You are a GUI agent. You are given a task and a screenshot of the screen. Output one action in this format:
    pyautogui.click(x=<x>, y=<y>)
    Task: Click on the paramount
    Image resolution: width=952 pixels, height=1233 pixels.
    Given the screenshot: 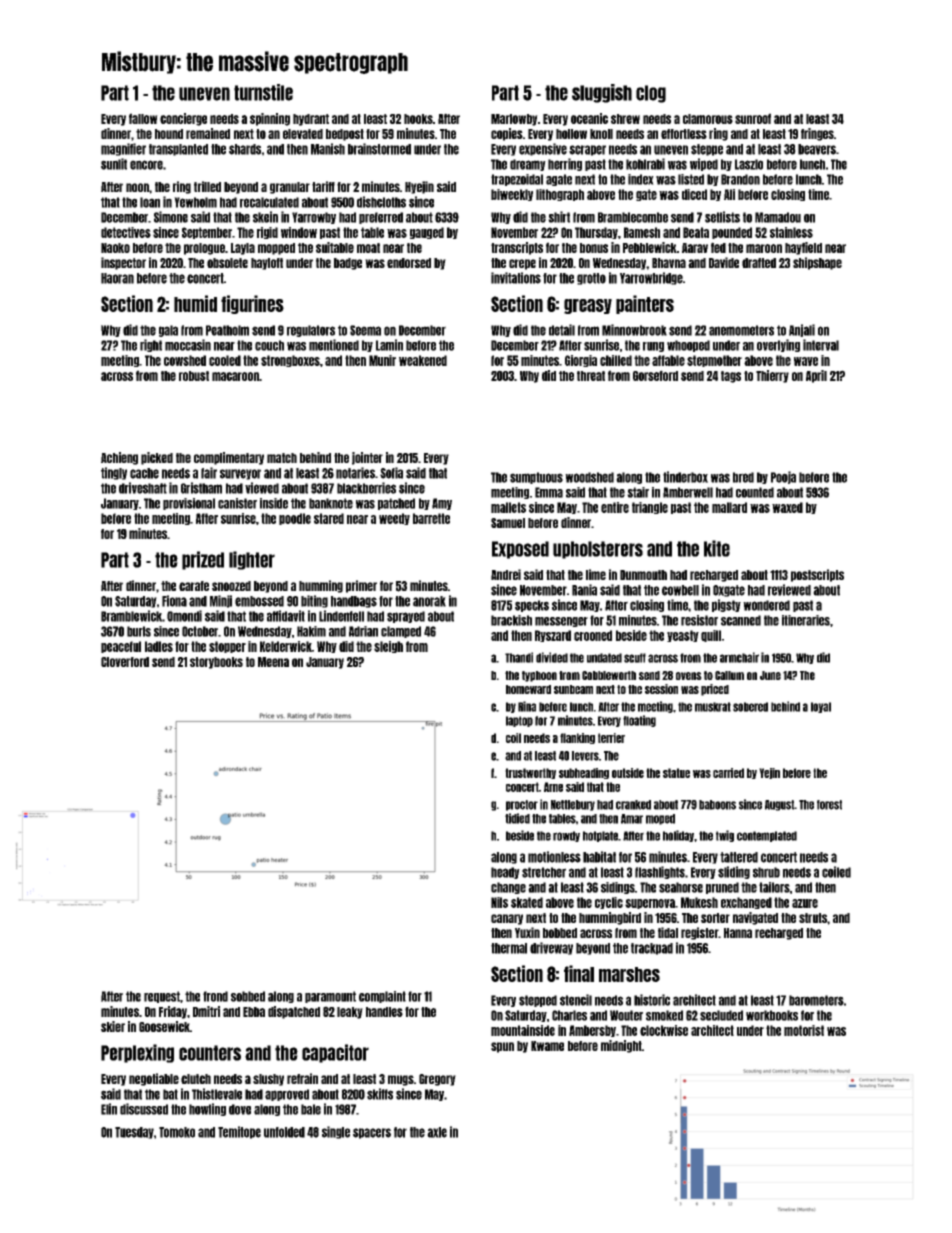 What is the action you would take?
    pyautogui.click(x=330, y=997)
